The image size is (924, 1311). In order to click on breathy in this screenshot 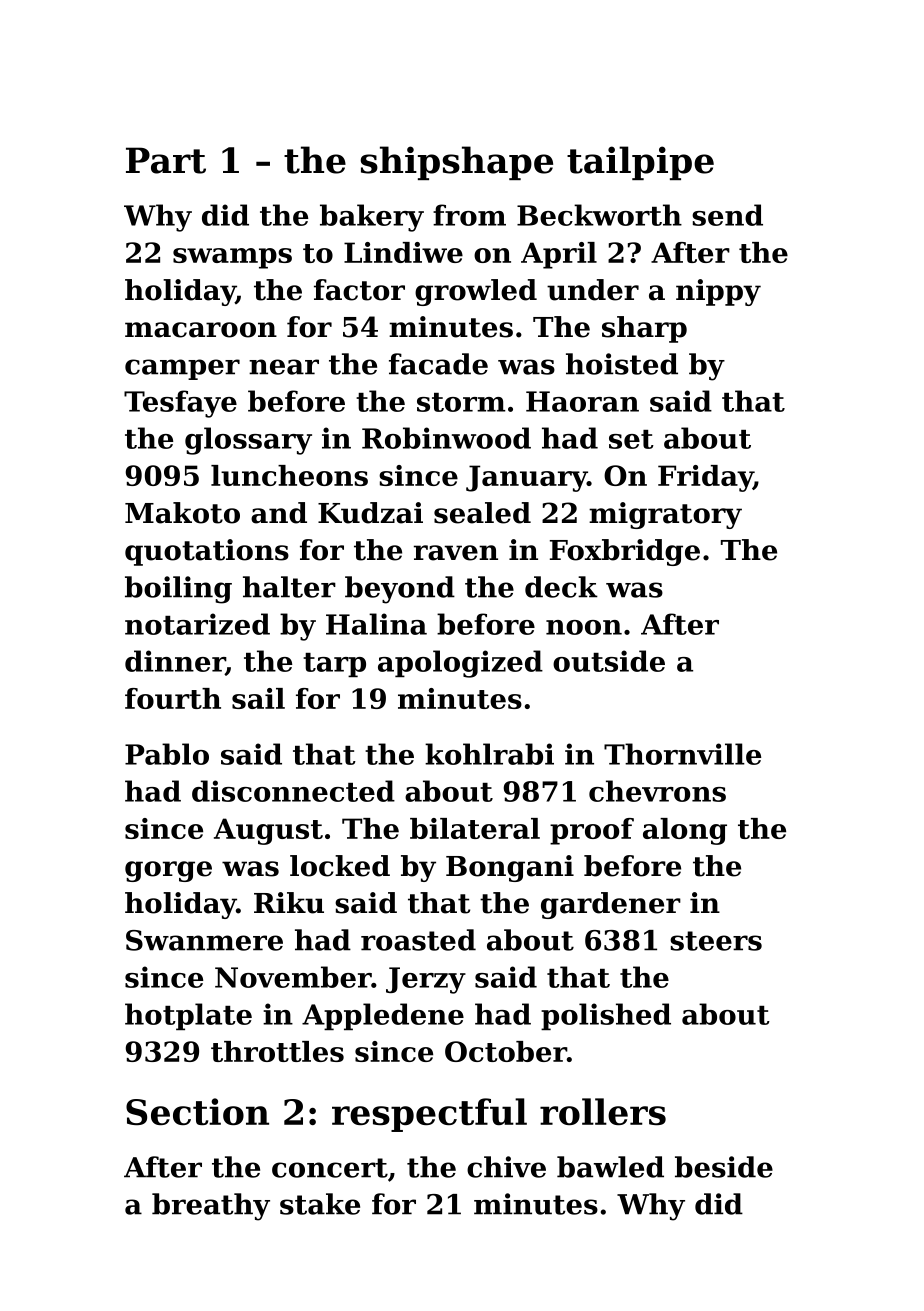, I will do `click(211, 1207)`.
